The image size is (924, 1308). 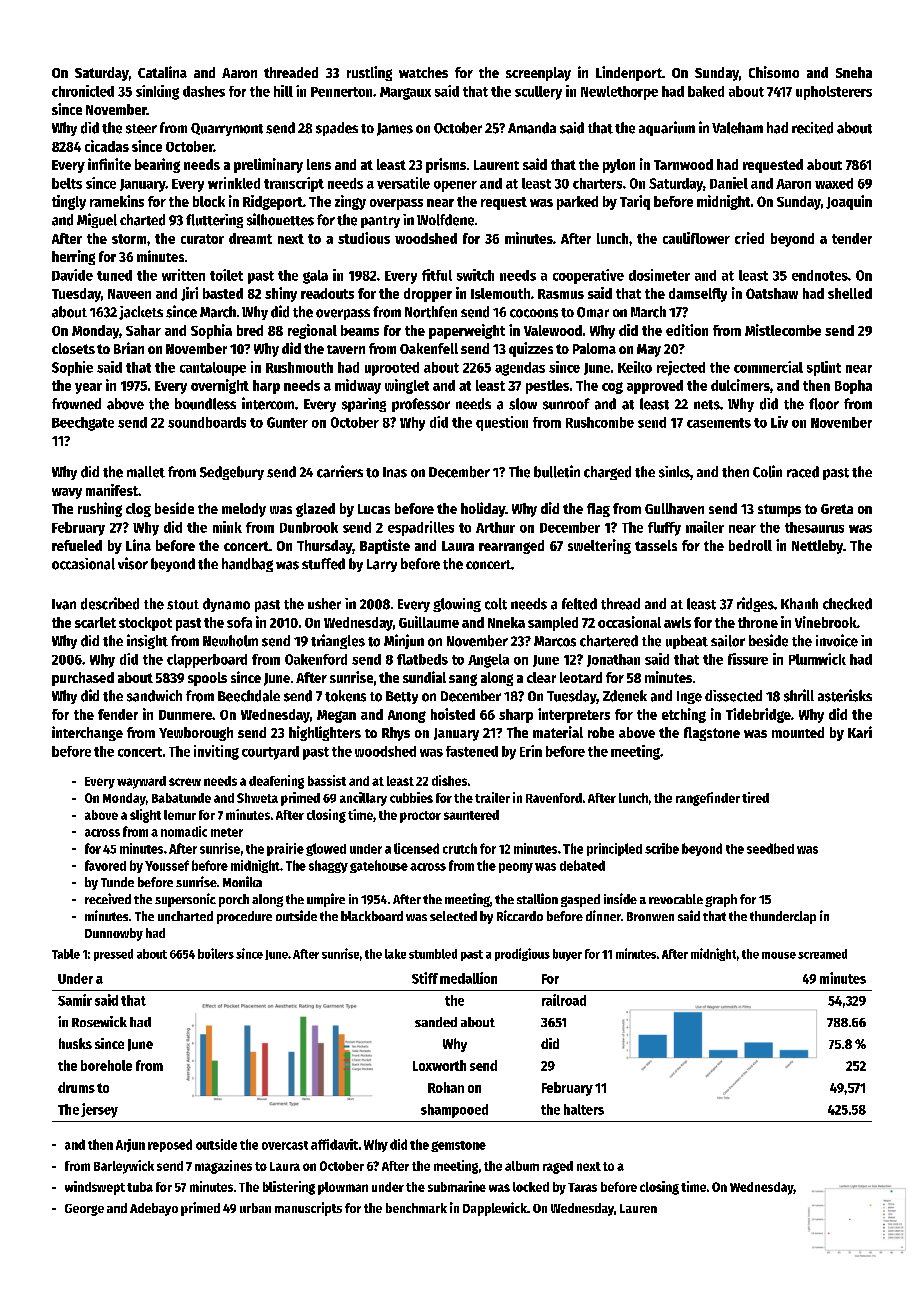 What do you see at coordinates (845, 695) in the screenshot?
I see `asterisks` at bounding box center [845, 695].
